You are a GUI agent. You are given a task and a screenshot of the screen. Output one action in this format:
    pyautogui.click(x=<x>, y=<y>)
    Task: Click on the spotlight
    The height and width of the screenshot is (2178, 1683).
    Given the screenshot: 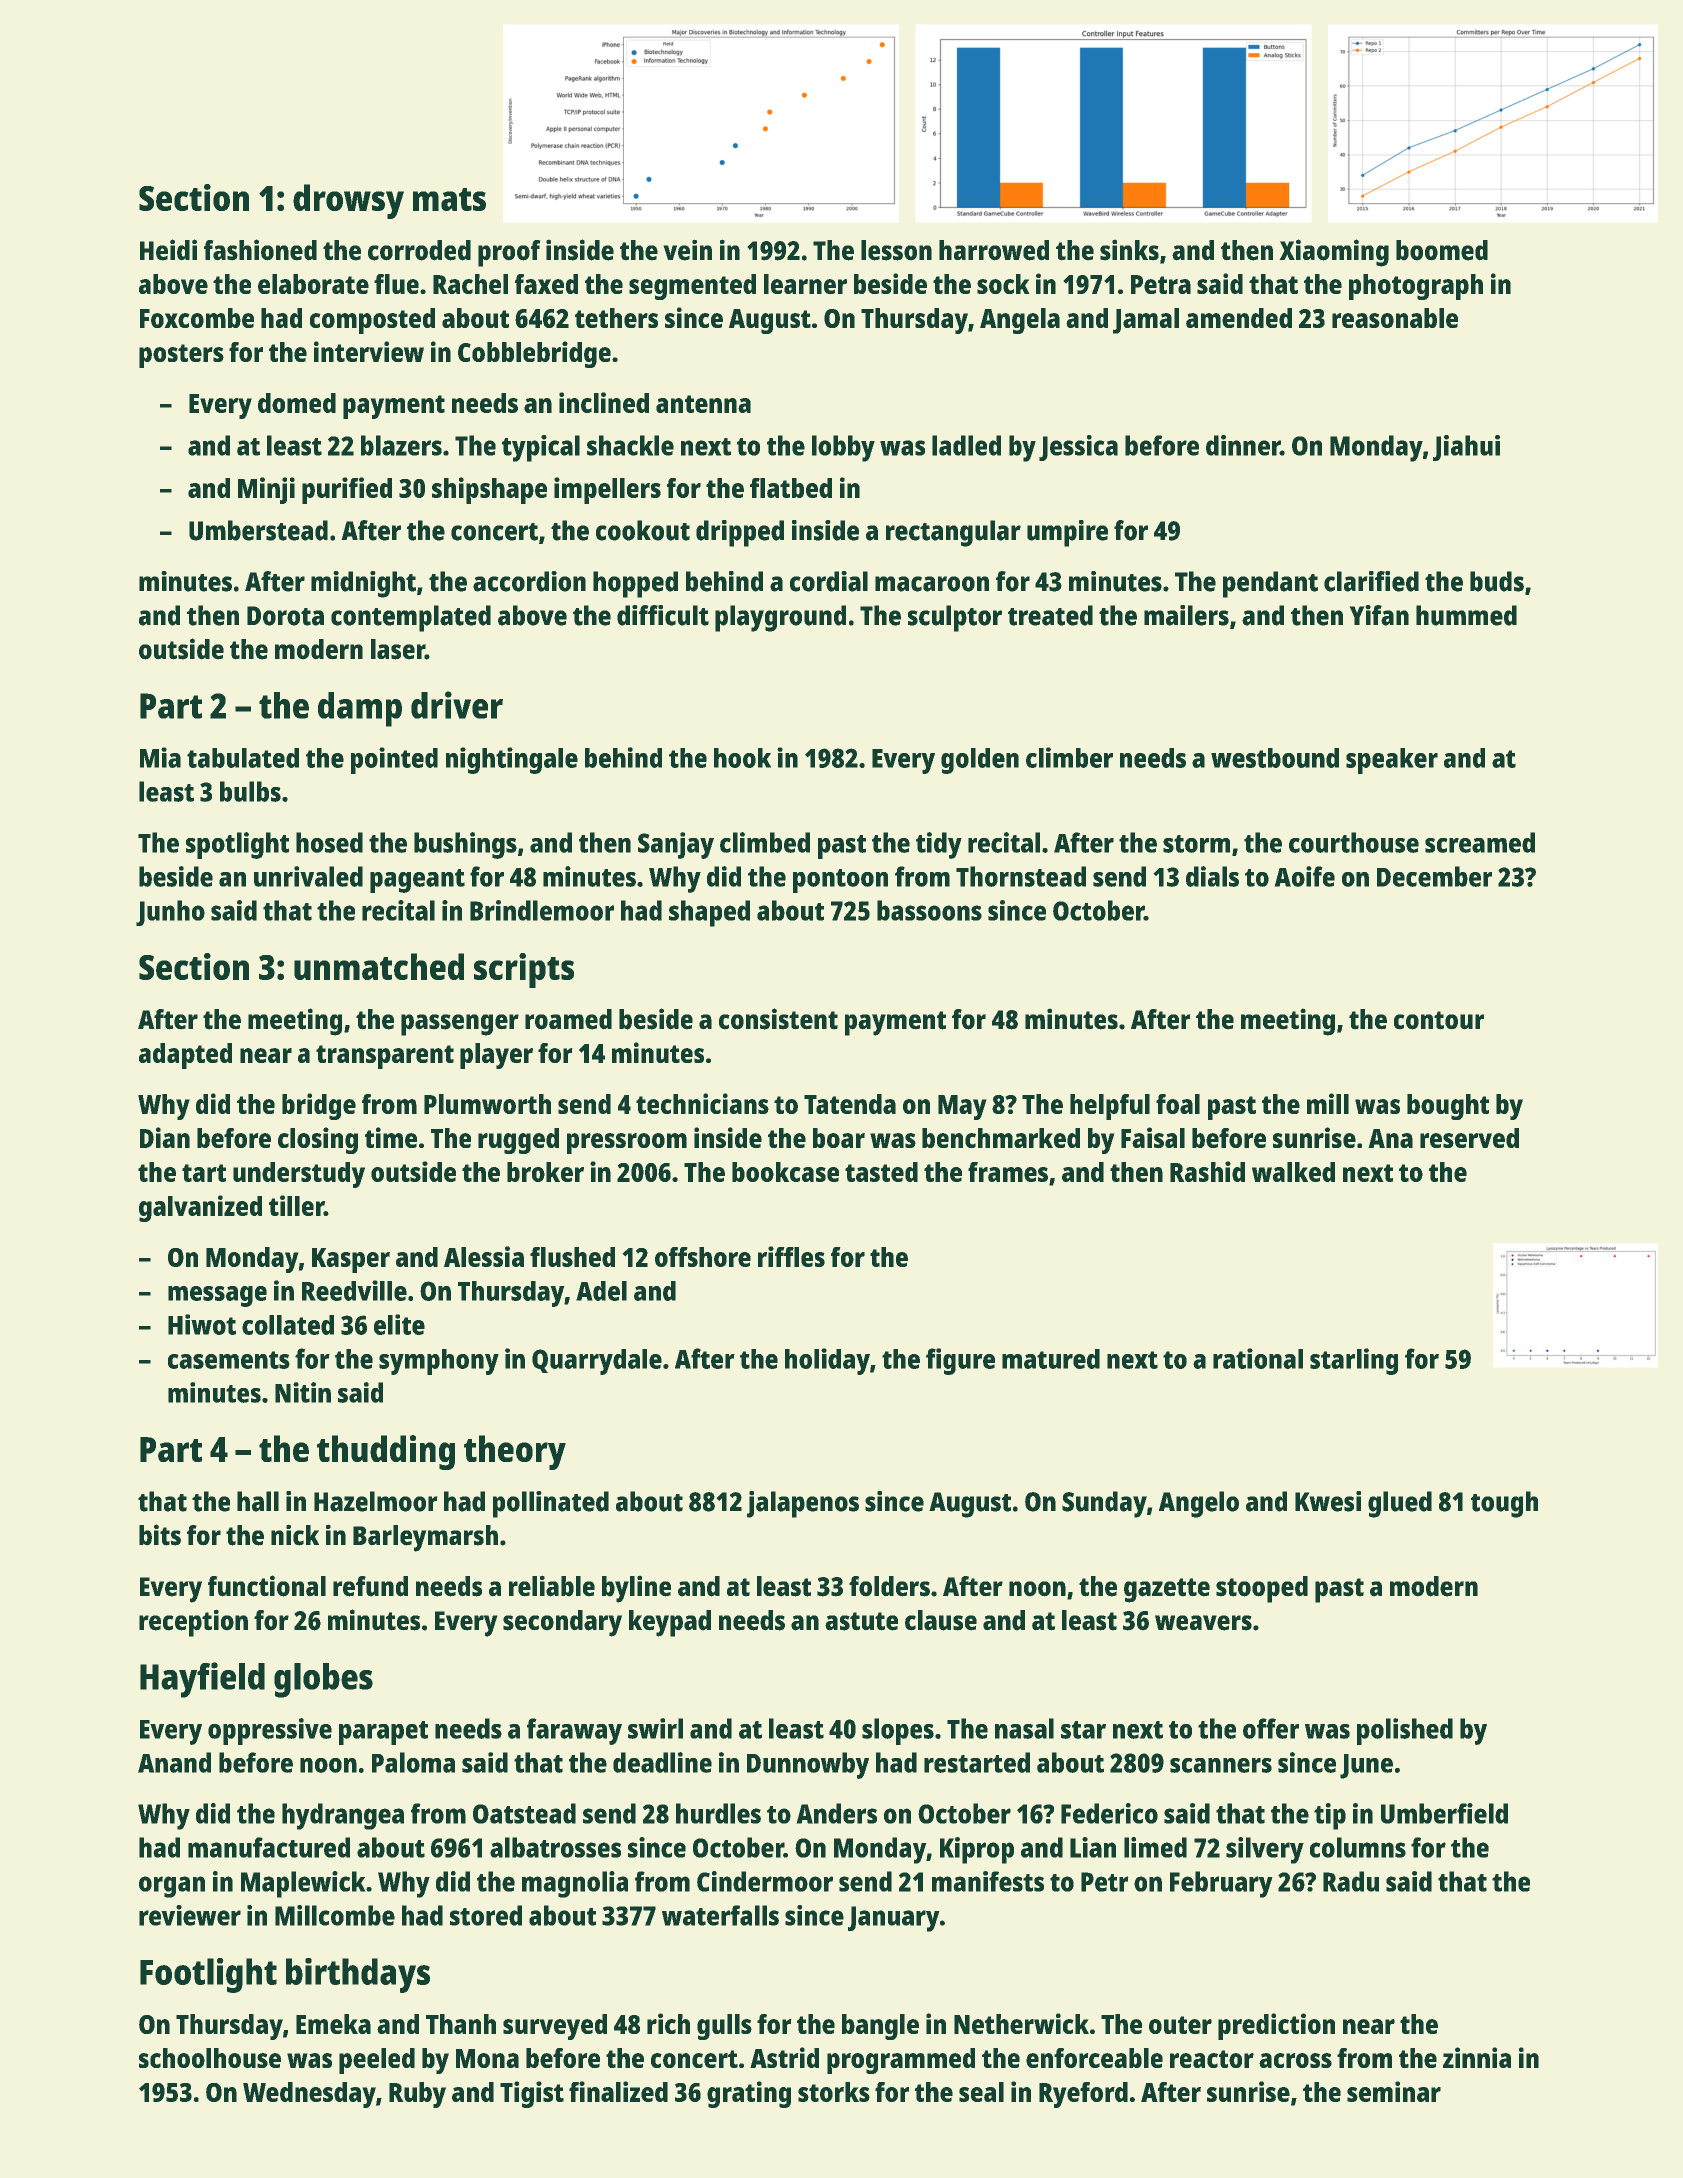 What is the action you would take?
    pyautogui.click(x=237, y=845)
